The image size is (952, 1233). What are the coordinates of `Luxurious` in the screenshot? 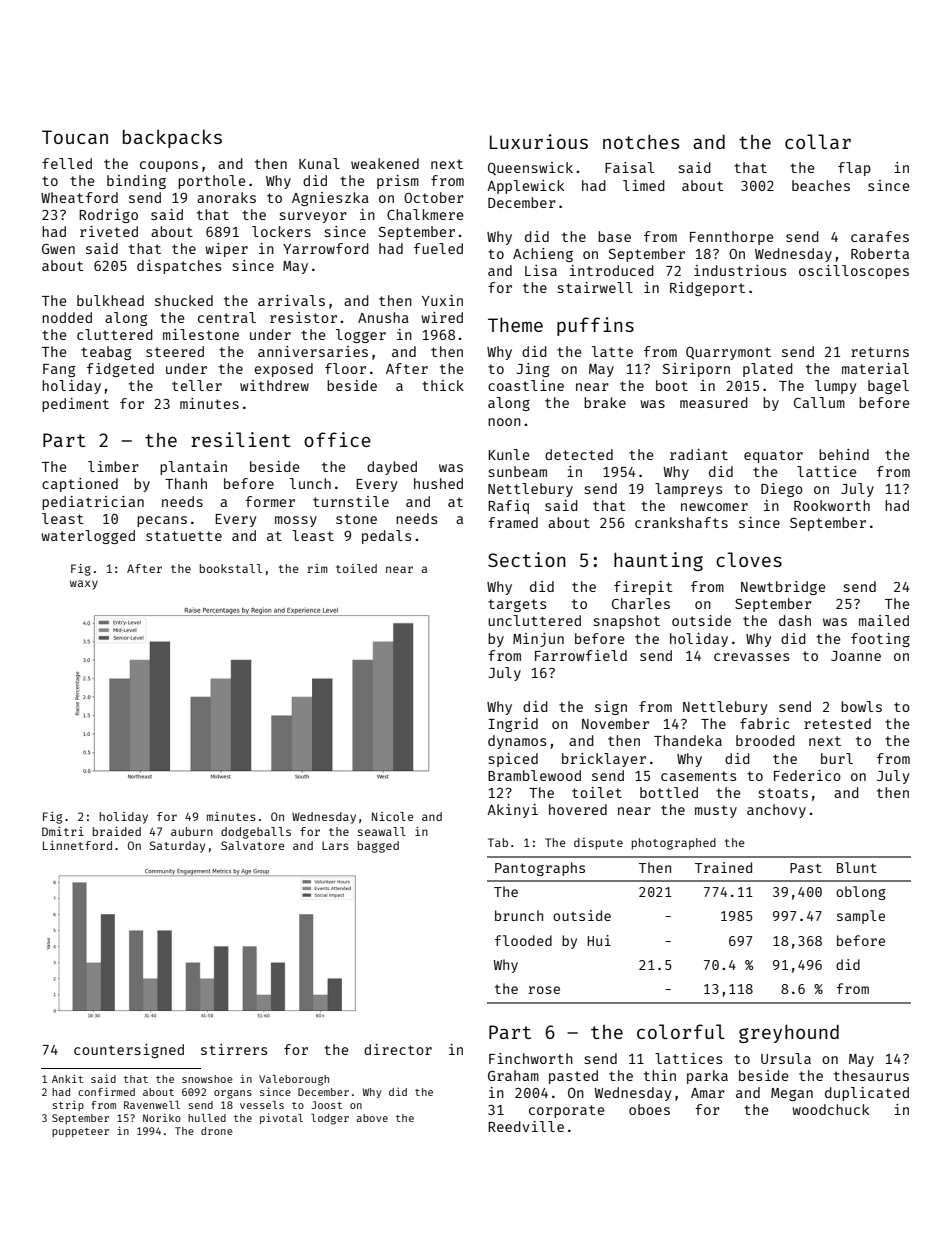 It's located at (539, 141).
